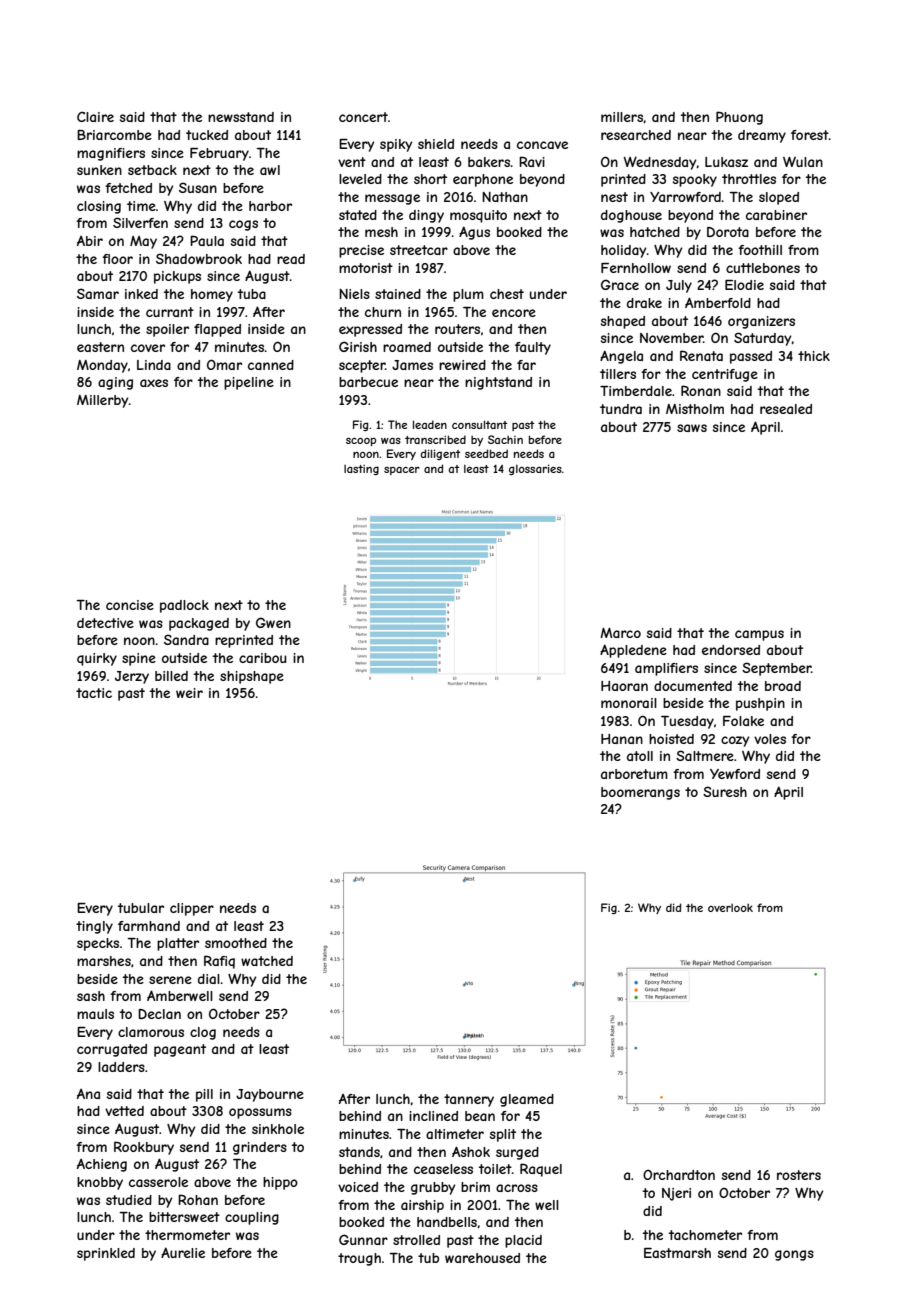  What do you see at coordinates (469, 1100) in the screenshot?
I see `tannery` at bounding box center [469, 1100].
